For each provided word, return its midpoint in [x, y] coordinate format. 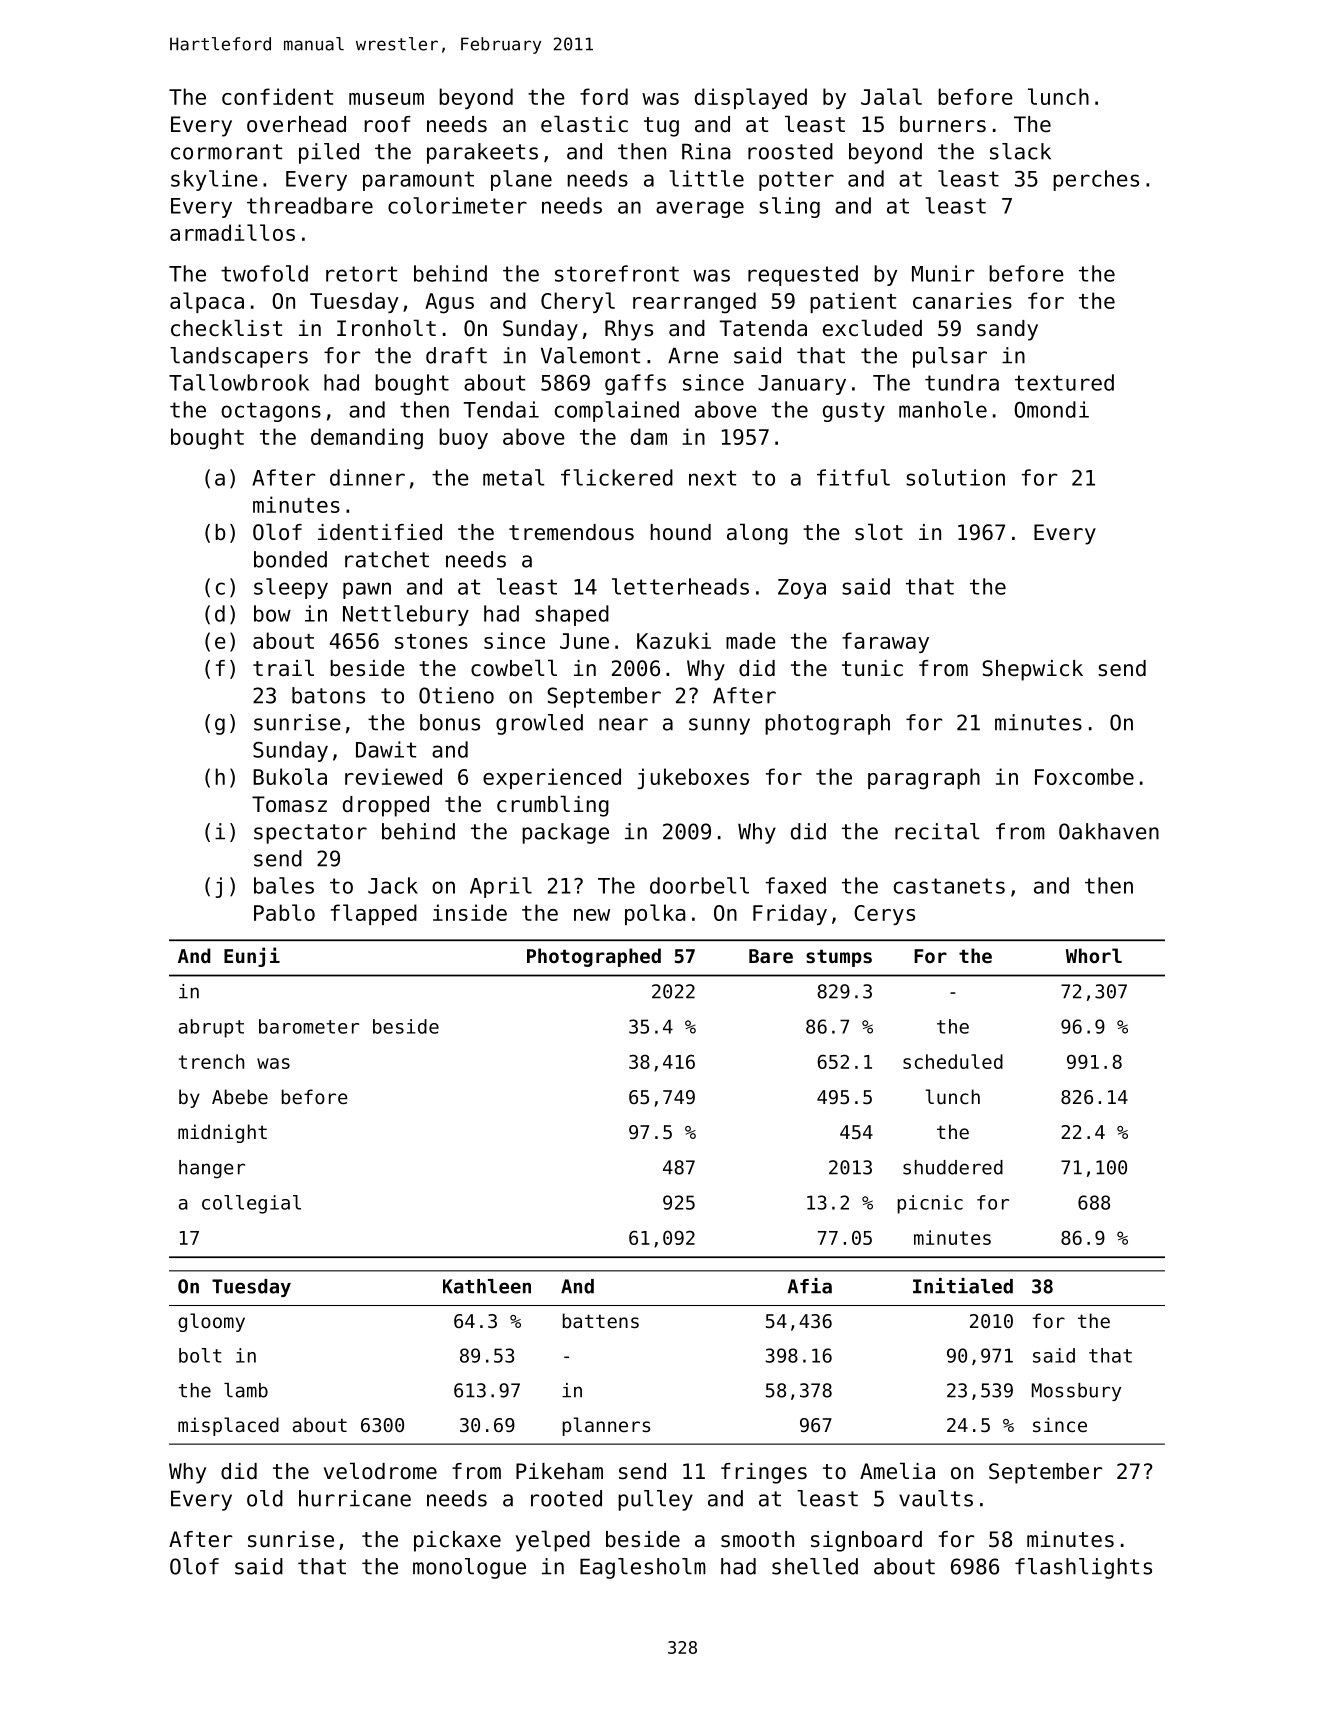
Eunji [252, 957]
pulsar [950, 357]
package [565, 833]
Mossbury [1076, 1392]
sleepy [291, 588]
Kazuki [674, 640]
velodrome [380, 1471]
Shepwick [1032, 670]
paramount [418, 181]
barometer [309, 1026]
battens [601, 1320]
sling [789, 207]
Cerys [884, 915]
